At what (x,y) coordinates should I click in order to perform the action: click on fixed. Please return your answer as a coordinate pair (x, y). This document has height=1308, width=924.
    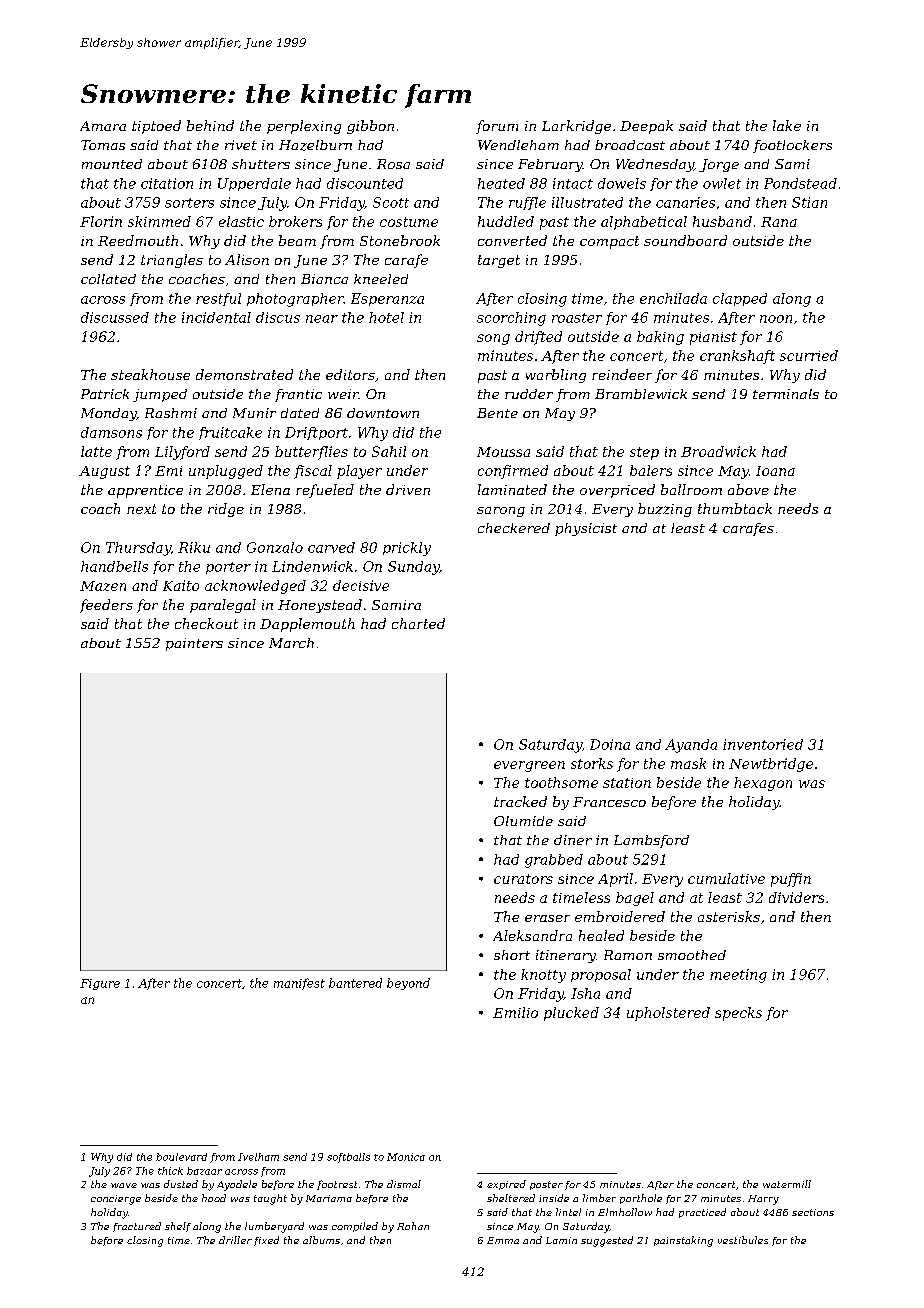
    Looking at the image, I should click on (266, 1241).
